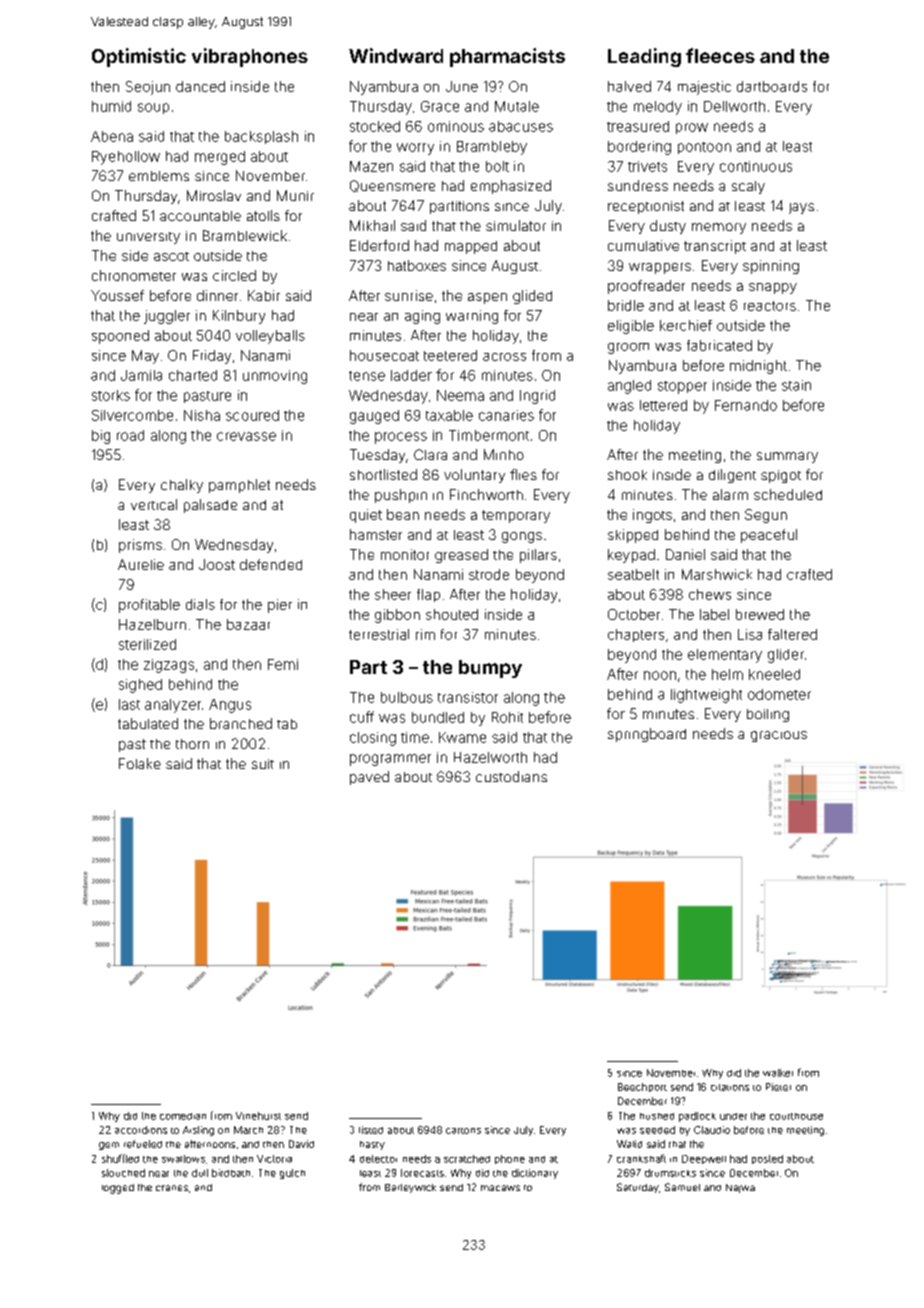  Describe the element at coordinates (182, 486) in the page. I see `chalky` at that location.
